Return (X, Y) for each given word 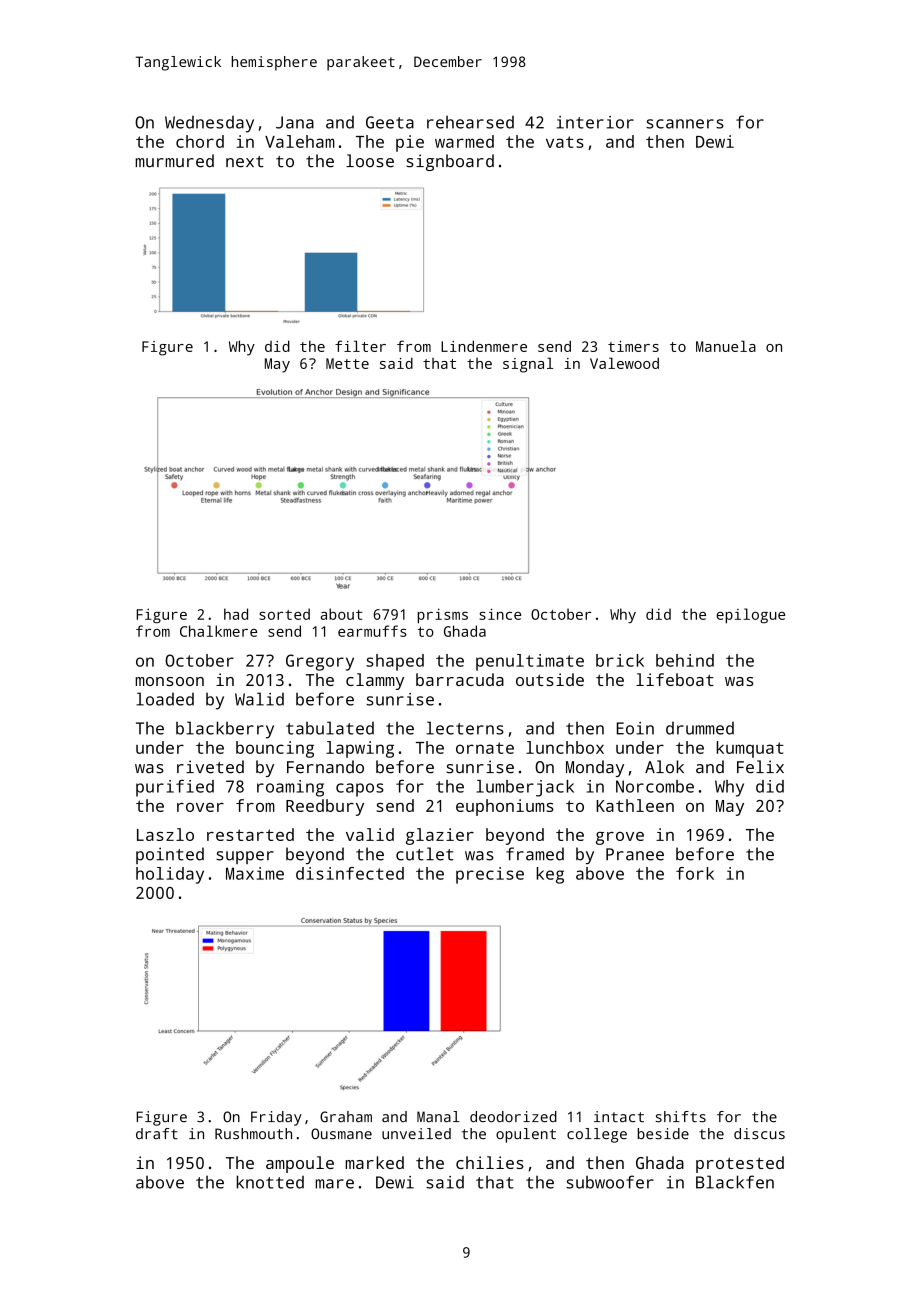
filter (360, 346)
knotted (270, 1182)
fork (695, 873)
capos (360, 790)
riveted (210, 767)
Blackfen (735, 1182)
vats (565, 142)
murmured (174, 161)
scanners (685, 124)
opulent (526, 1135)
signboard (450, 162)
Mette (347, 363)
